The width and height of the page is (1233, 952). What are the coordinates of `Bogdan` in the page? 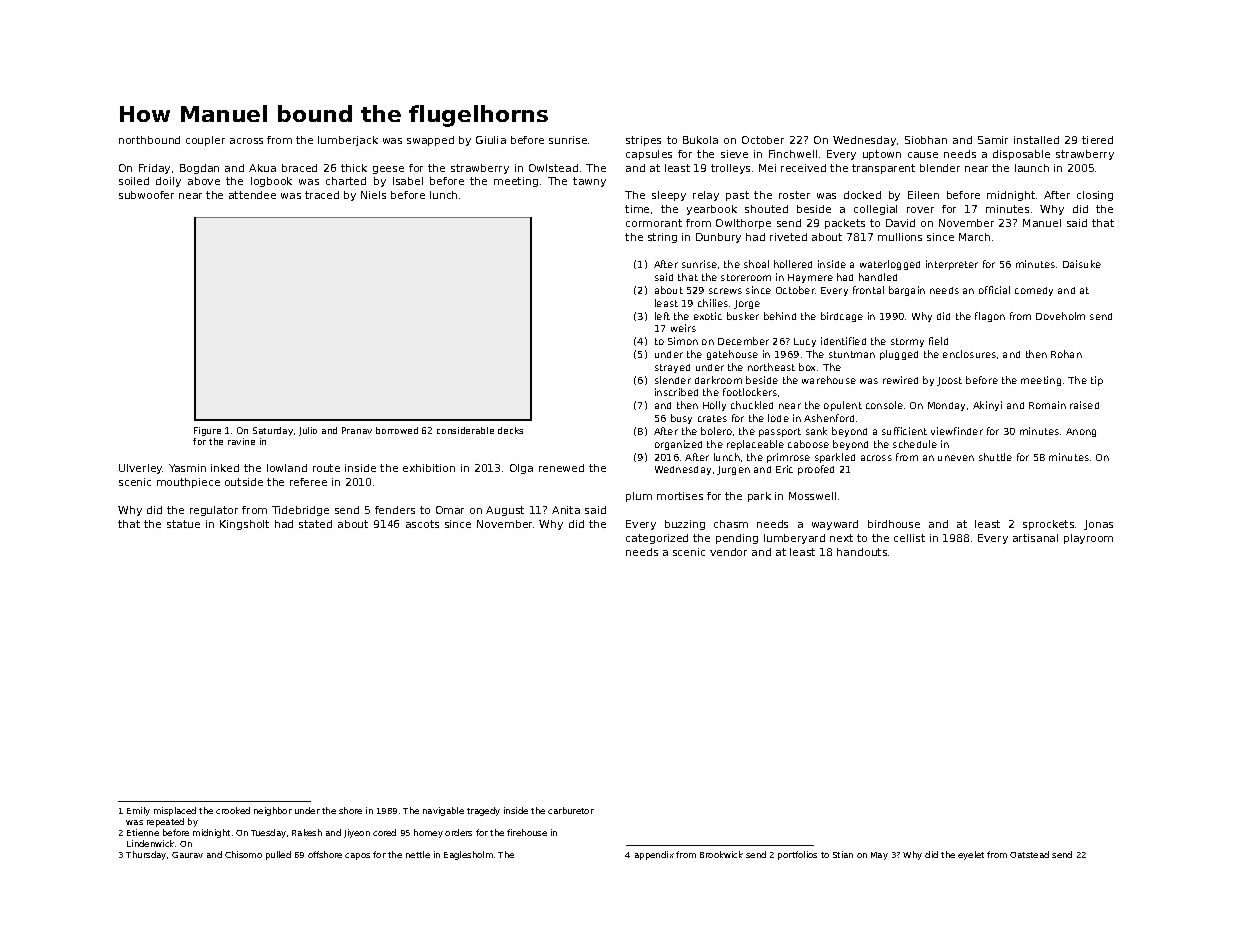 It's located at (199, 169).
